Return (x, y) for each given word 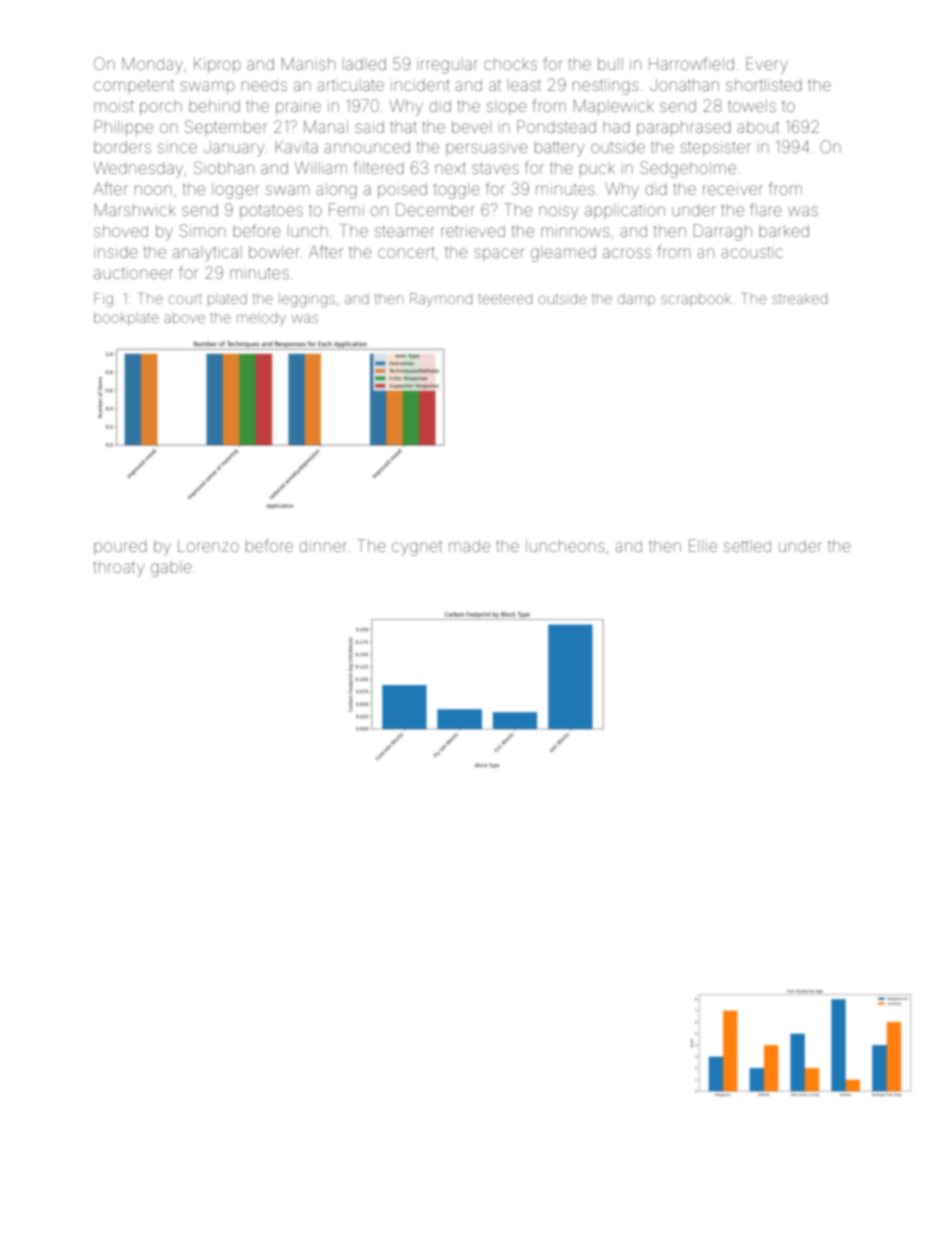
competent (134, 87)
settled (747, 546)
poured (120, 548)
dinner (323, 546)
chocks (510, 64)
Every (767, 65)
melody (261, 320)
